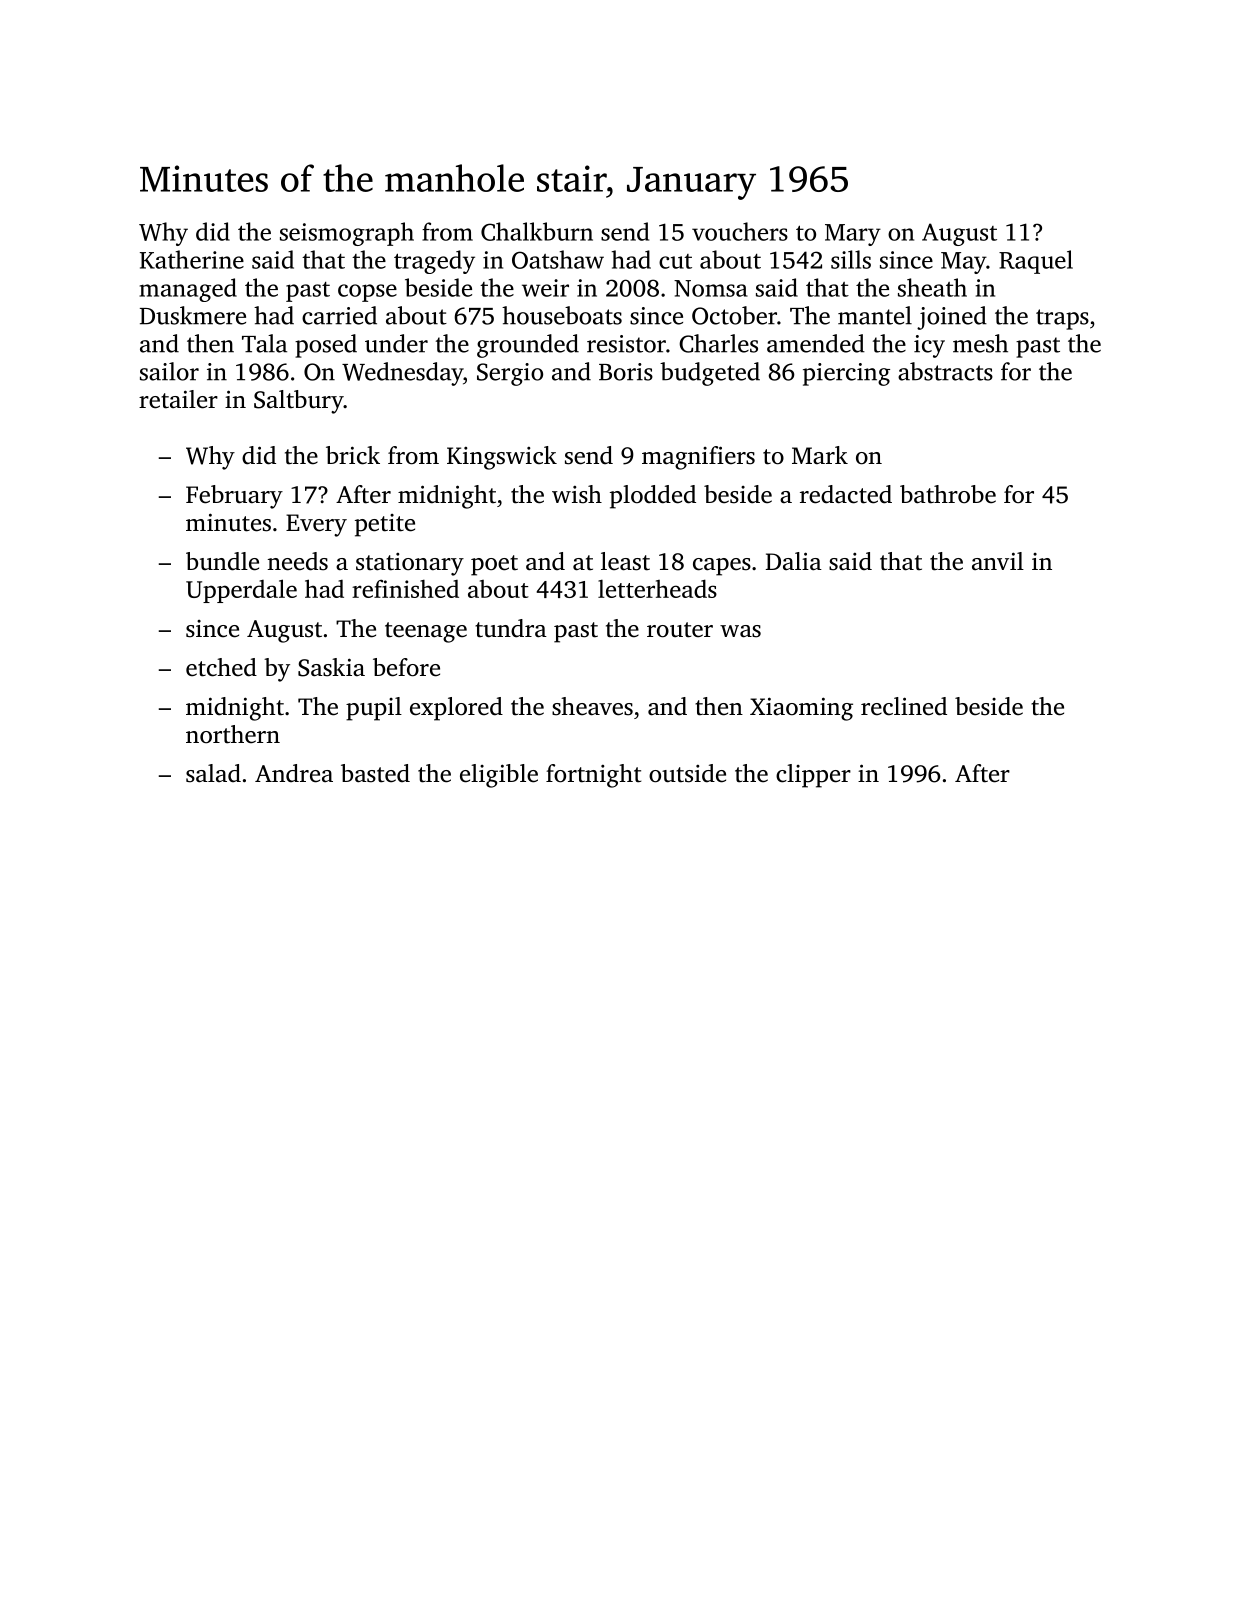 Image resolution: width=1249 pixels, height=1616 pixels. Describe the element at coordinates (740, 231) in the screenshot. I see `vouchers` at that location.
